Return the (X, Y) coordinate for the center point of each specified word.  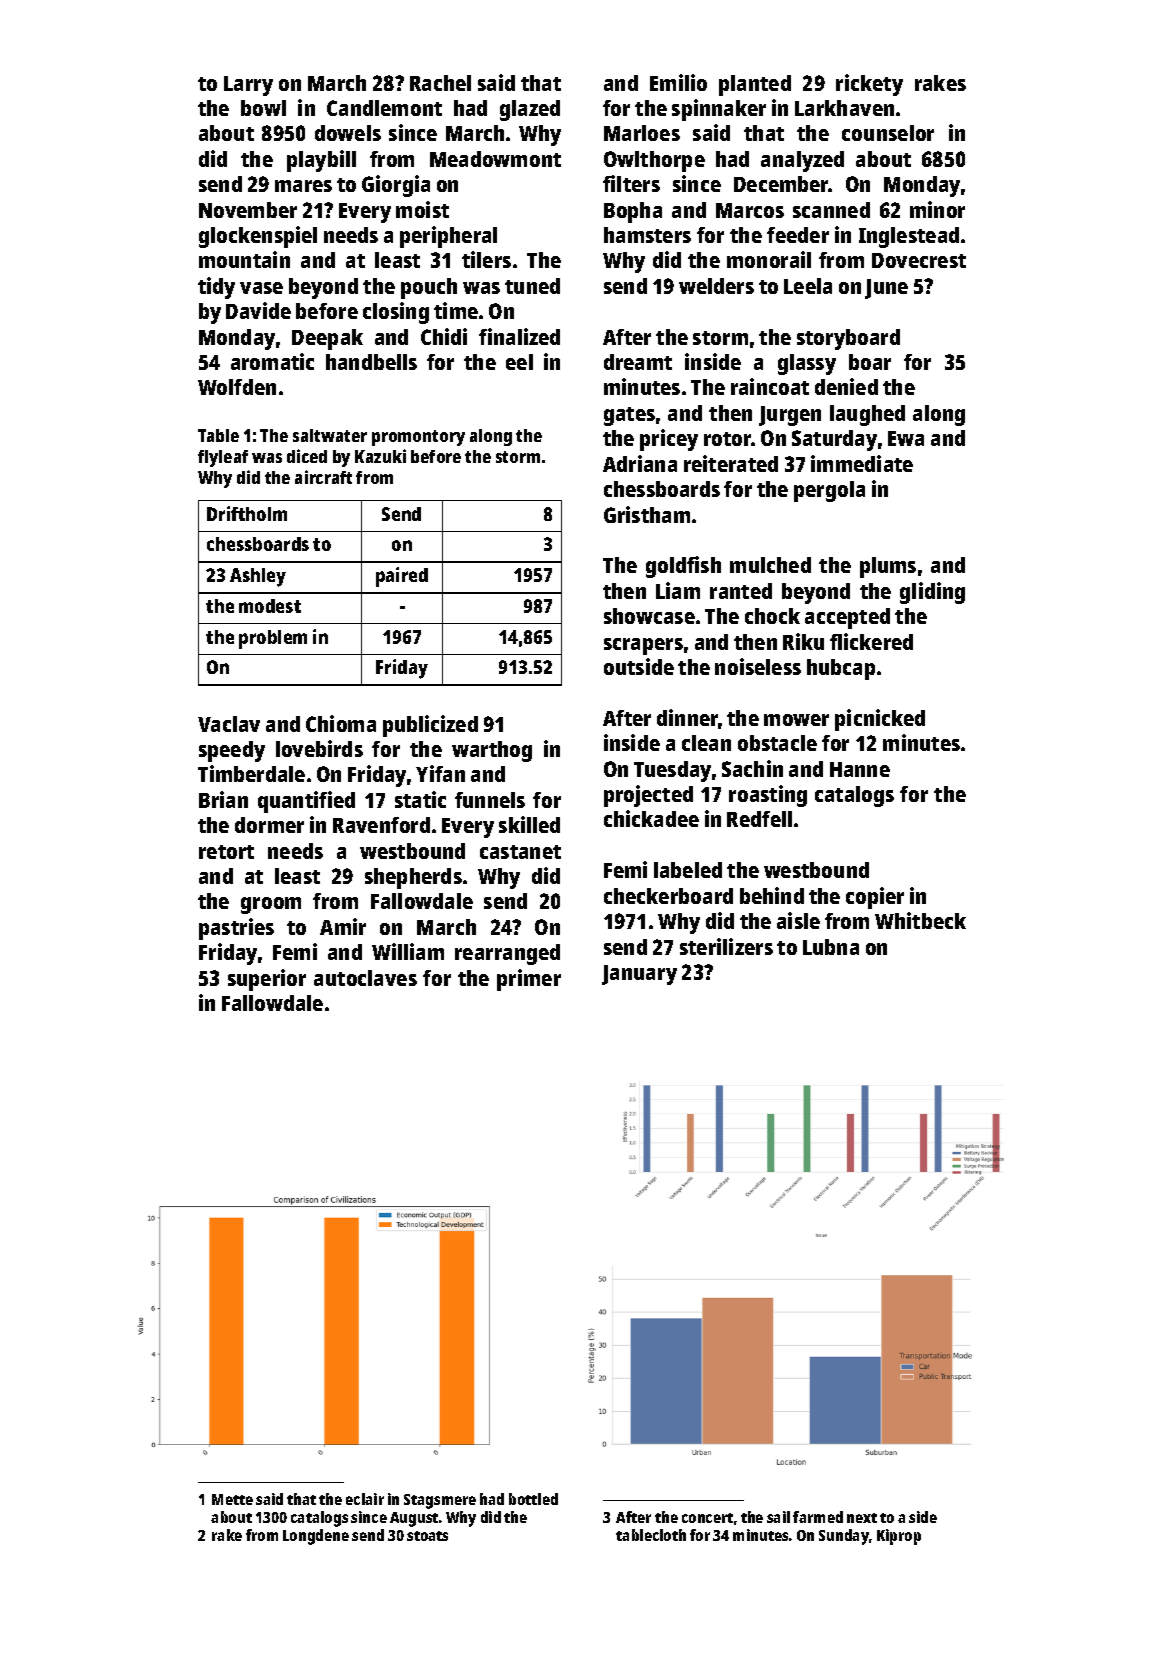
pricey (669, 440)
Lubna (831, 947)
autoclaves (365, 978)
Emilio (678, 82)
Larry (248, 86)
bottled (533, 1499)
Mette (232, 1499)
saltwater (330, 435)
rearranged (507, 954)
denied (846, 386)
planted (755, 85)
